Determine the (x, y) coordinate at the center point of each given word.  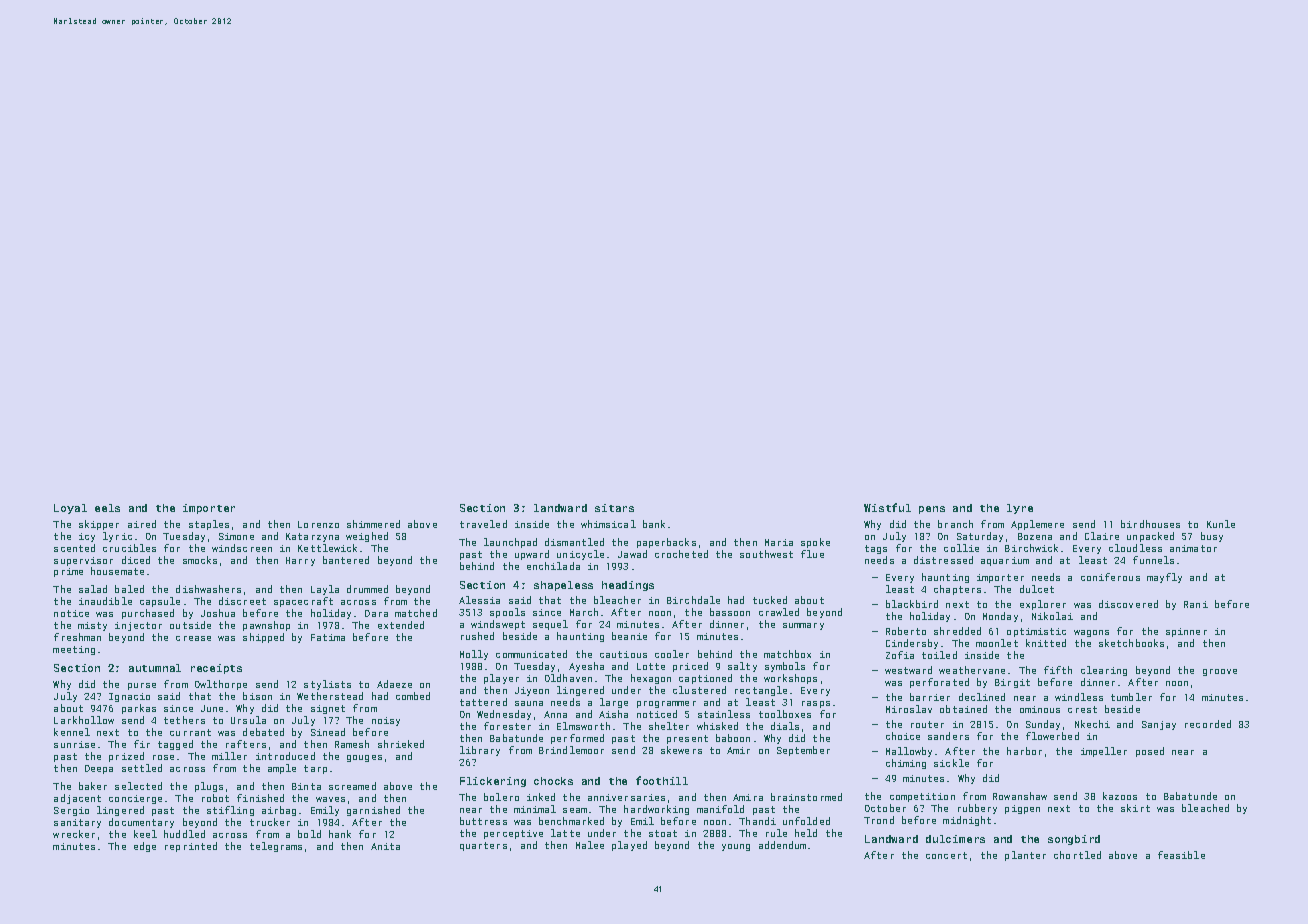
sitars (614, 508)
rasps (816, 704)
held (806, 833)
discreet (242, 601)
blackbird (912, 604)
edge (145, 847)
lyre (1020, 509)
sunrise (74, 744)
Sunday (1043, 725)
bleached (1205, 808)
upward (532, 555)
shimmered (373, 524)
